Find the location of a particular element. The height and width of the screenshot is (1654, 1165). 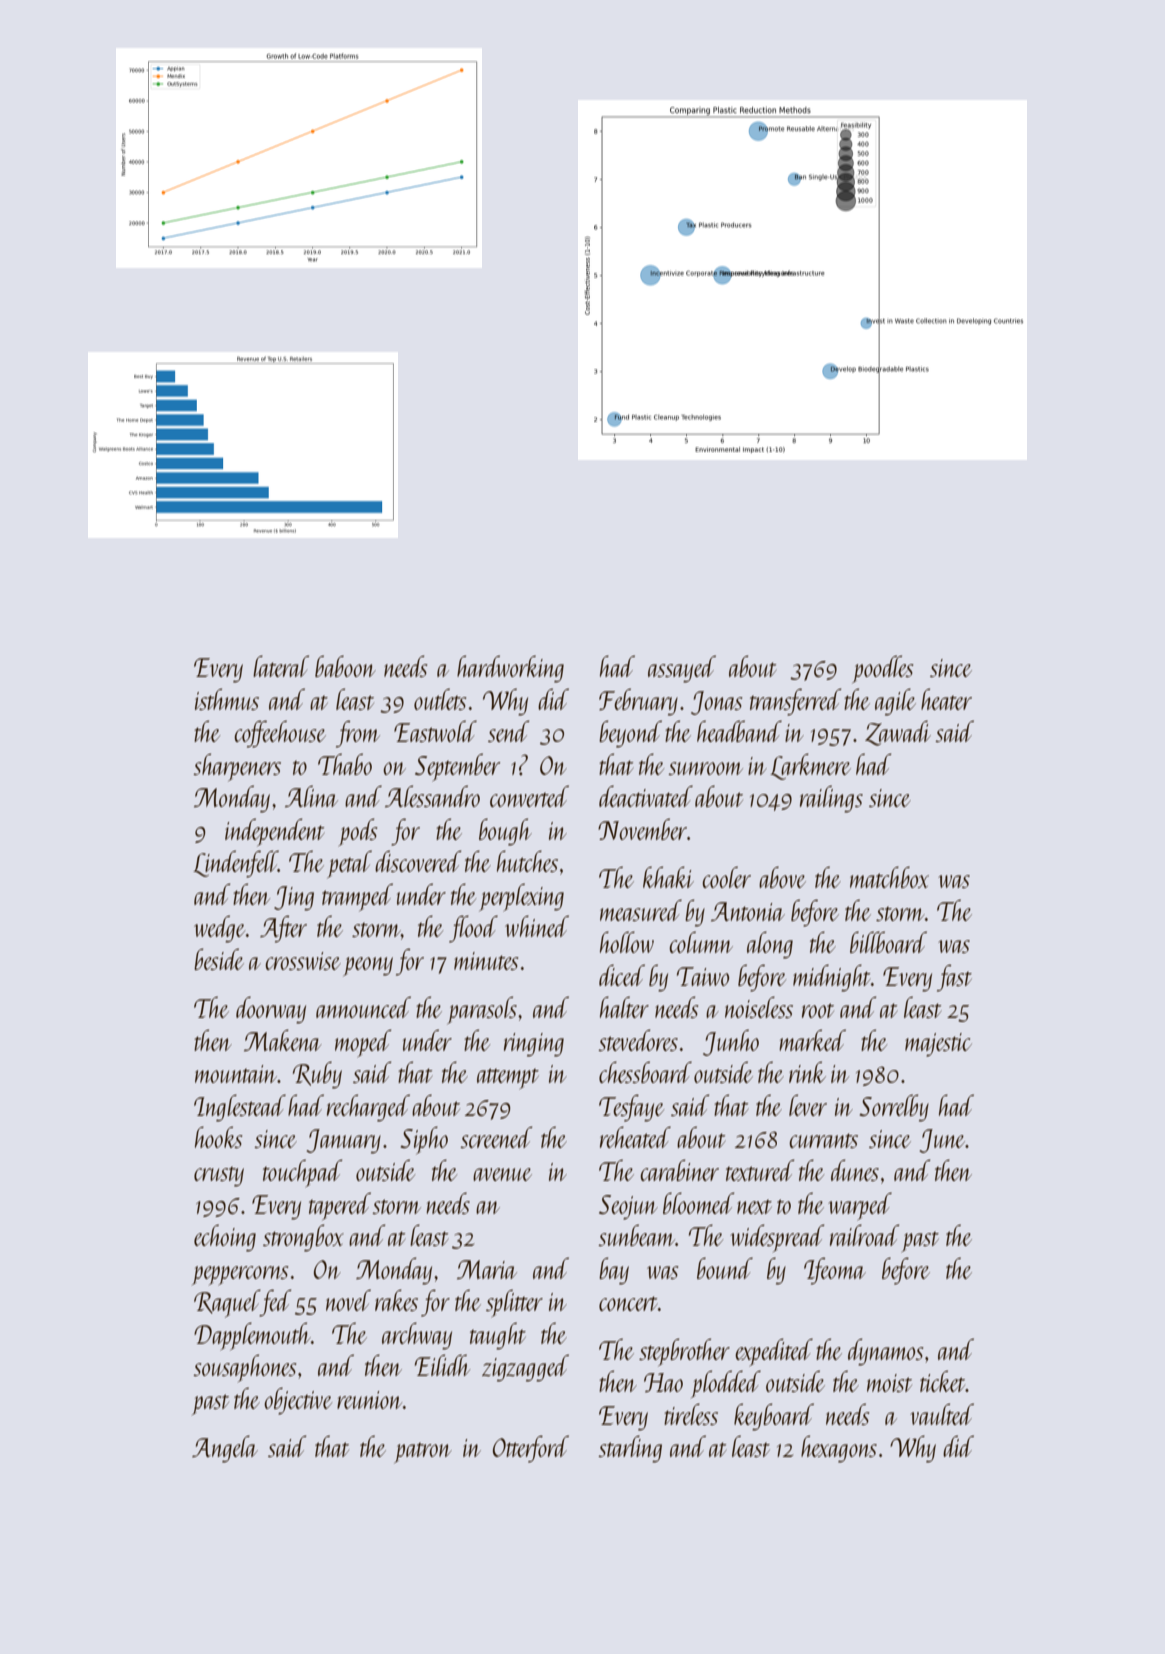

sunroom is located at coordinates (705, 768).
